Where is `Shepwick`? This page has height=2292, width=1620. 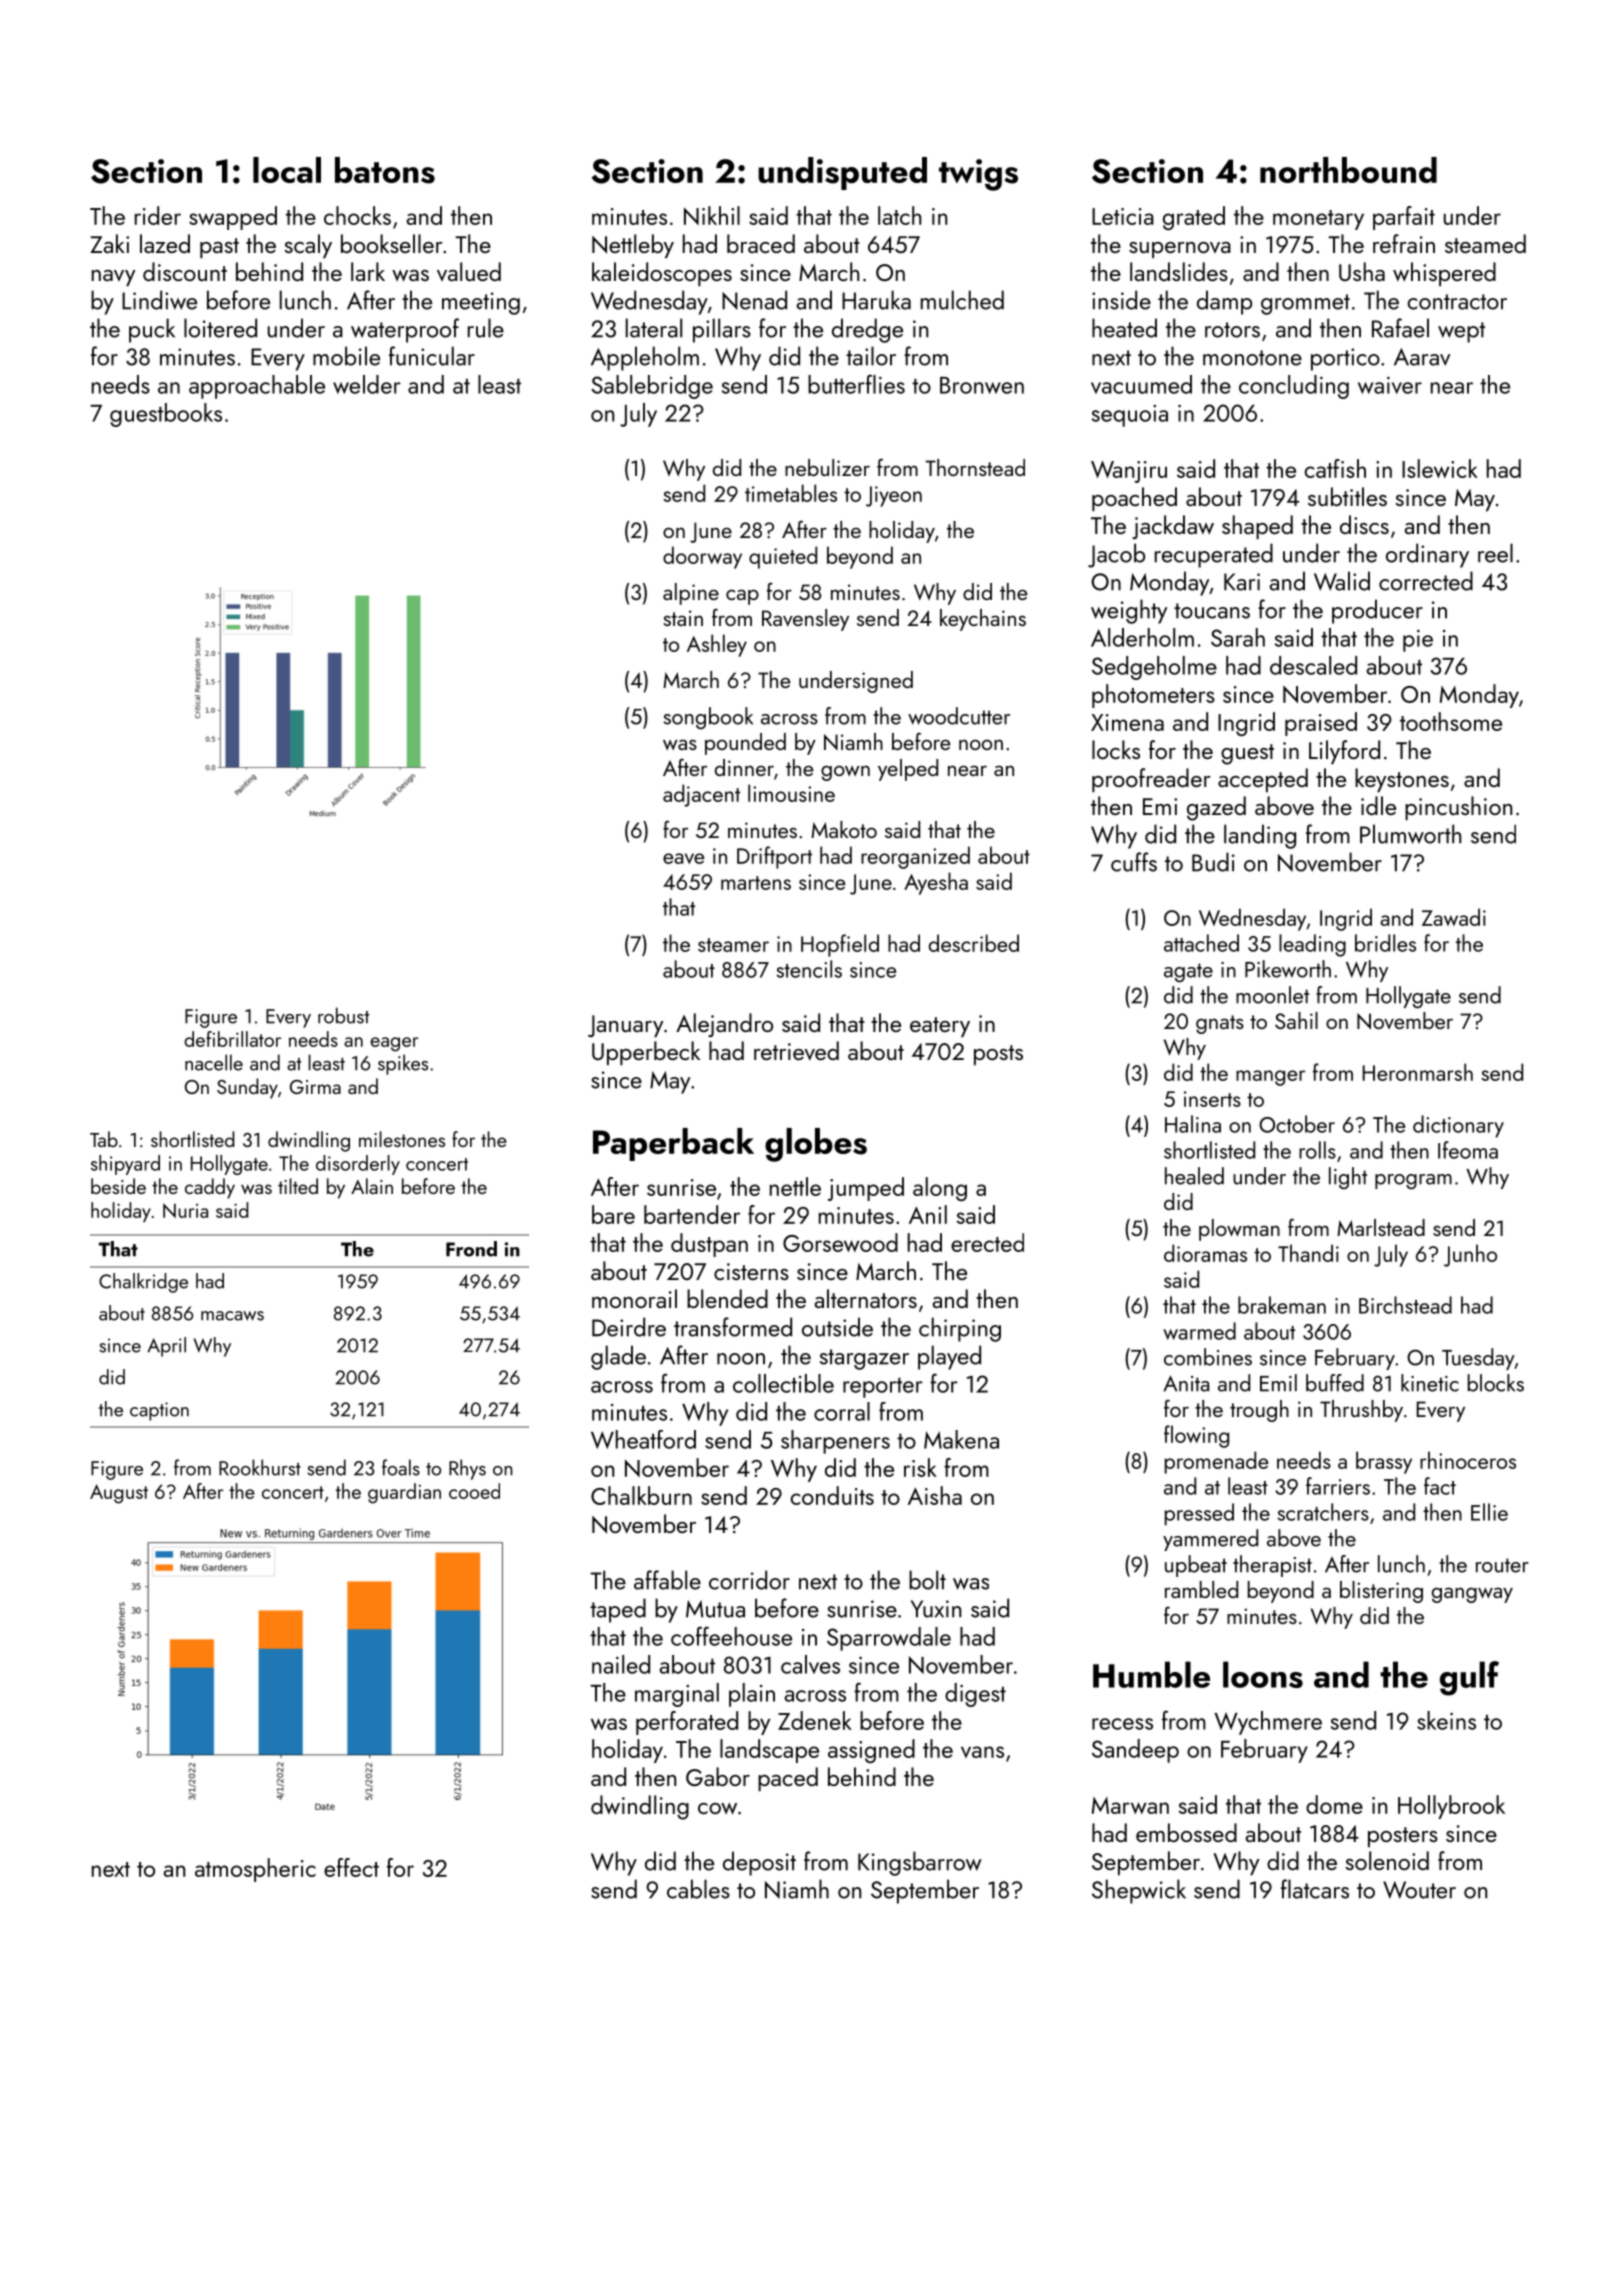 Shepwick is located at coordinates (1139, 1891).
